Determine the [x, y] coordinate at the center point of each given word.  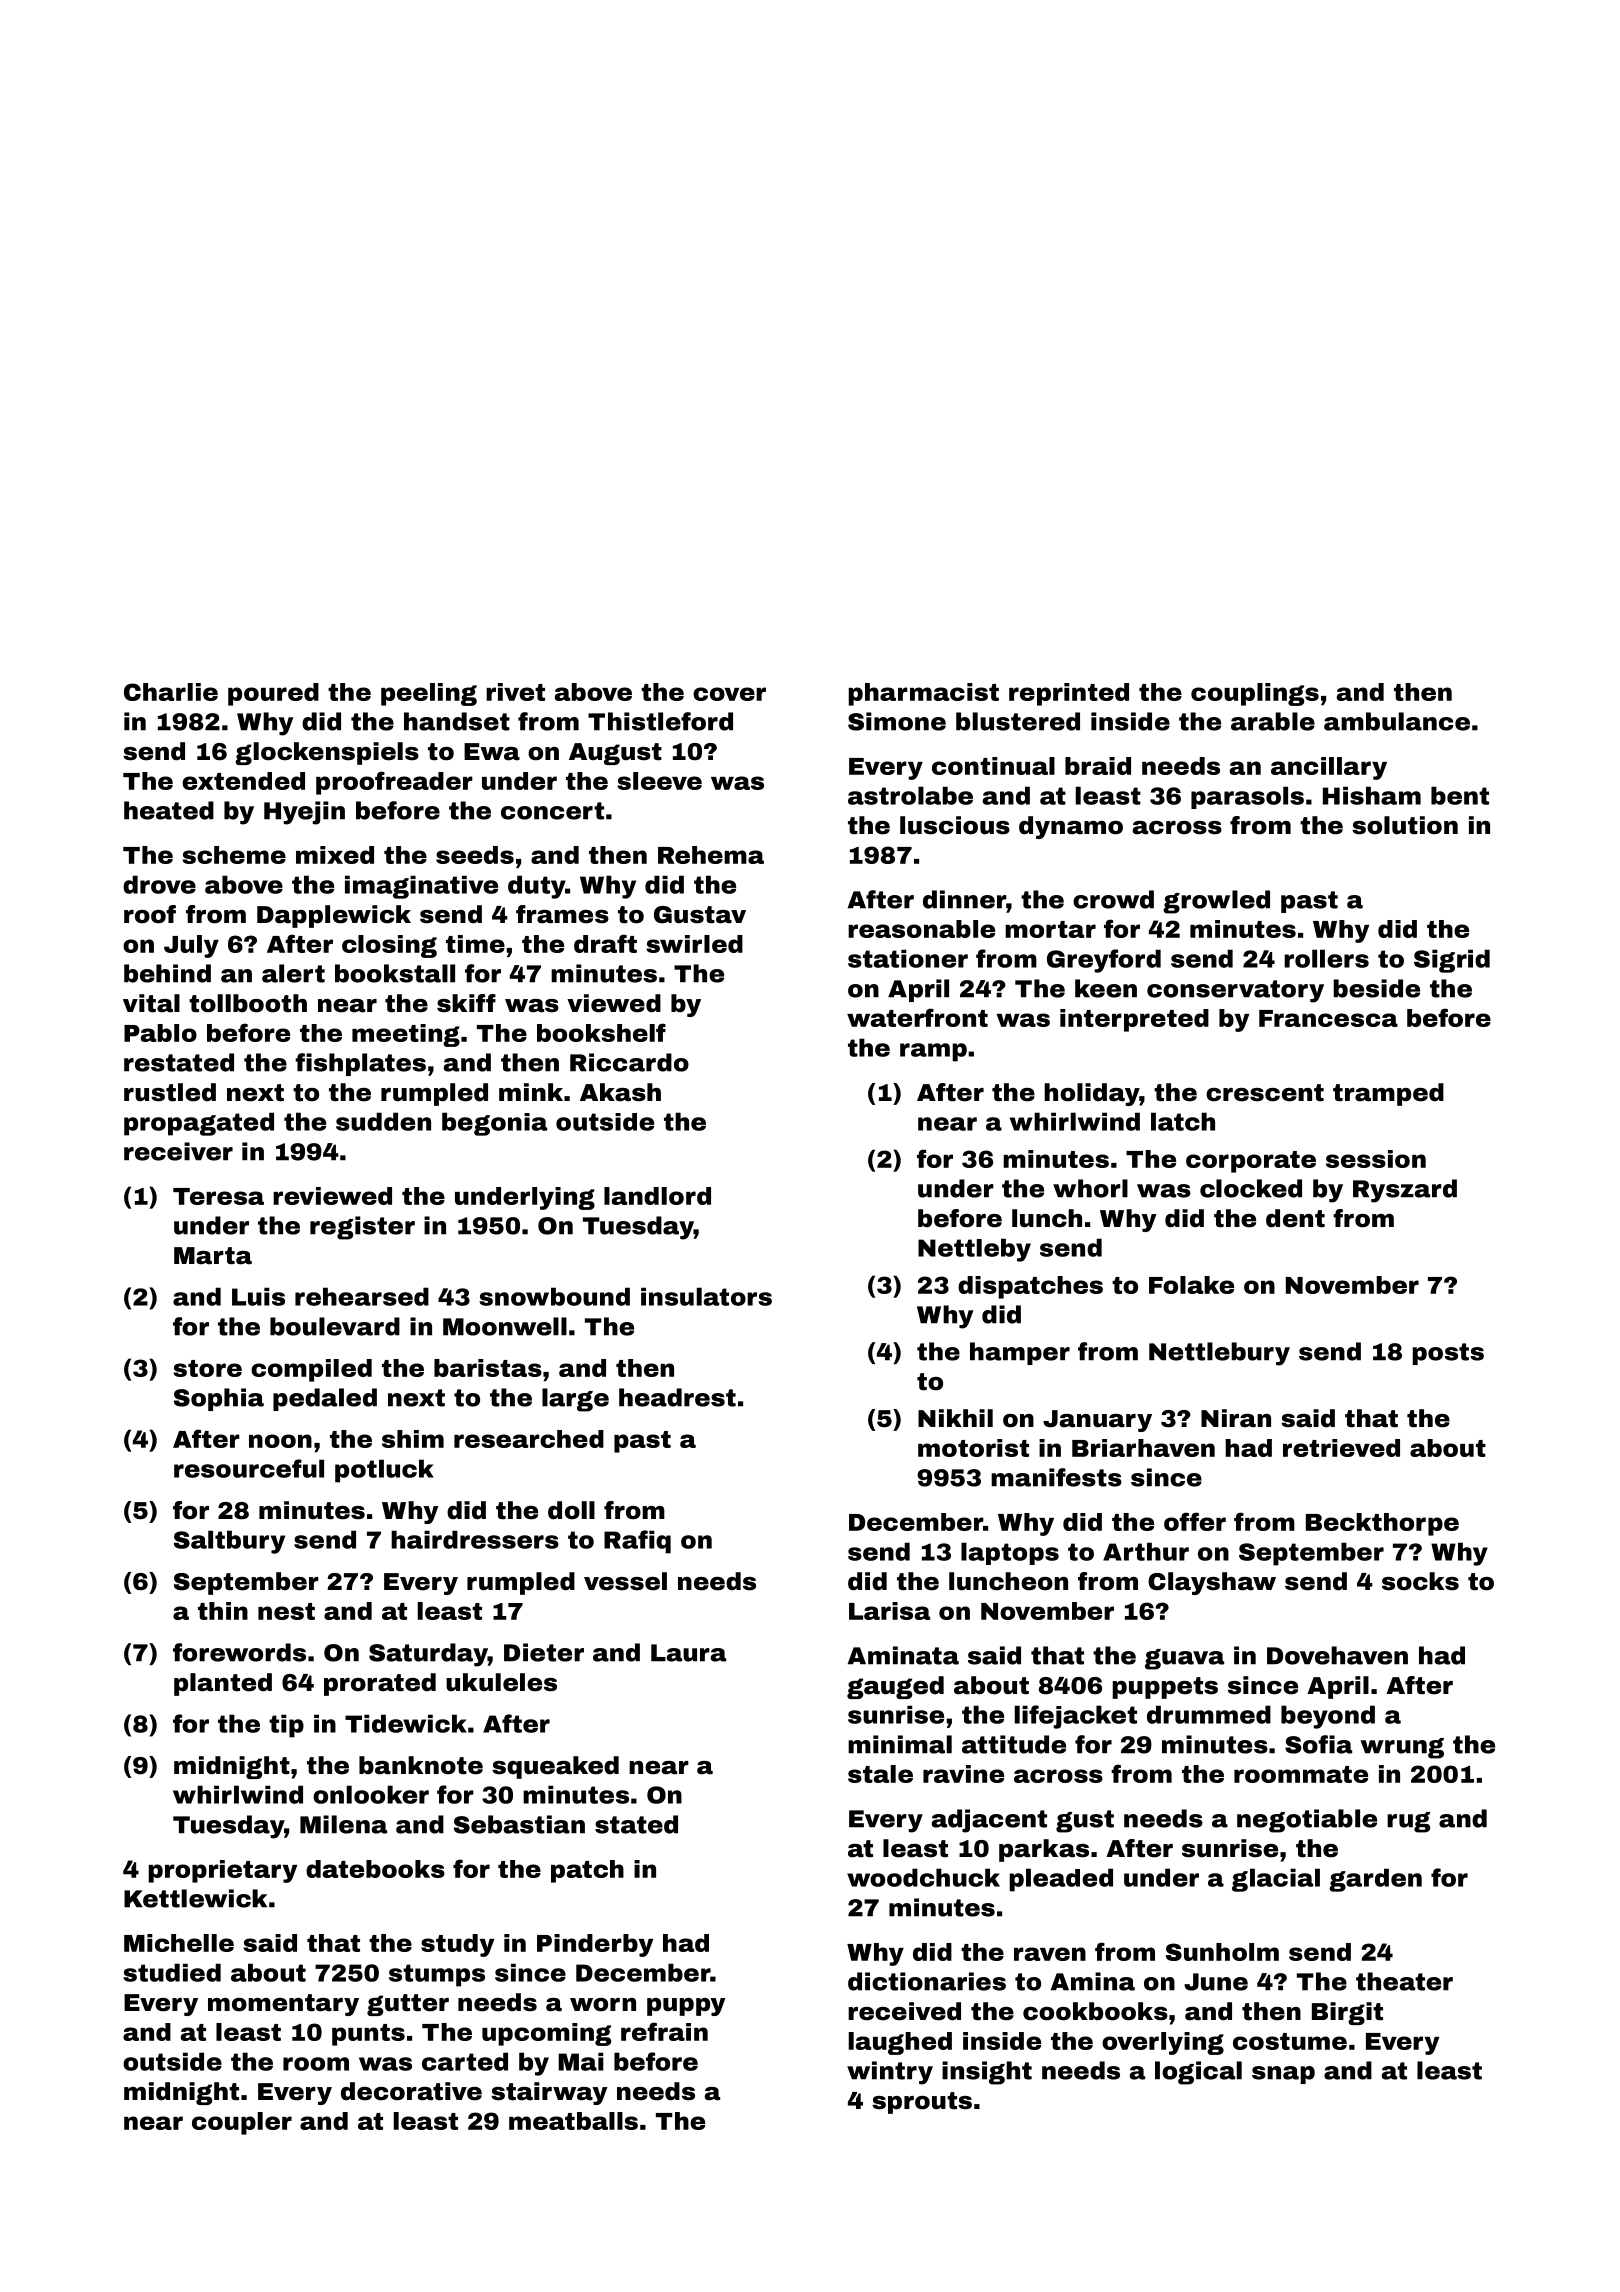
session [1376, 1159]
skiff [466, 1003]
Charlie [171, 692]
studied [172, 1972]
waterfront [917, 1017]
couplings [1255, 694]
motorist [973, 1448]
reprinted [1069, 694]
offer [1195, 1521]
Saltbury [229, 1542]
